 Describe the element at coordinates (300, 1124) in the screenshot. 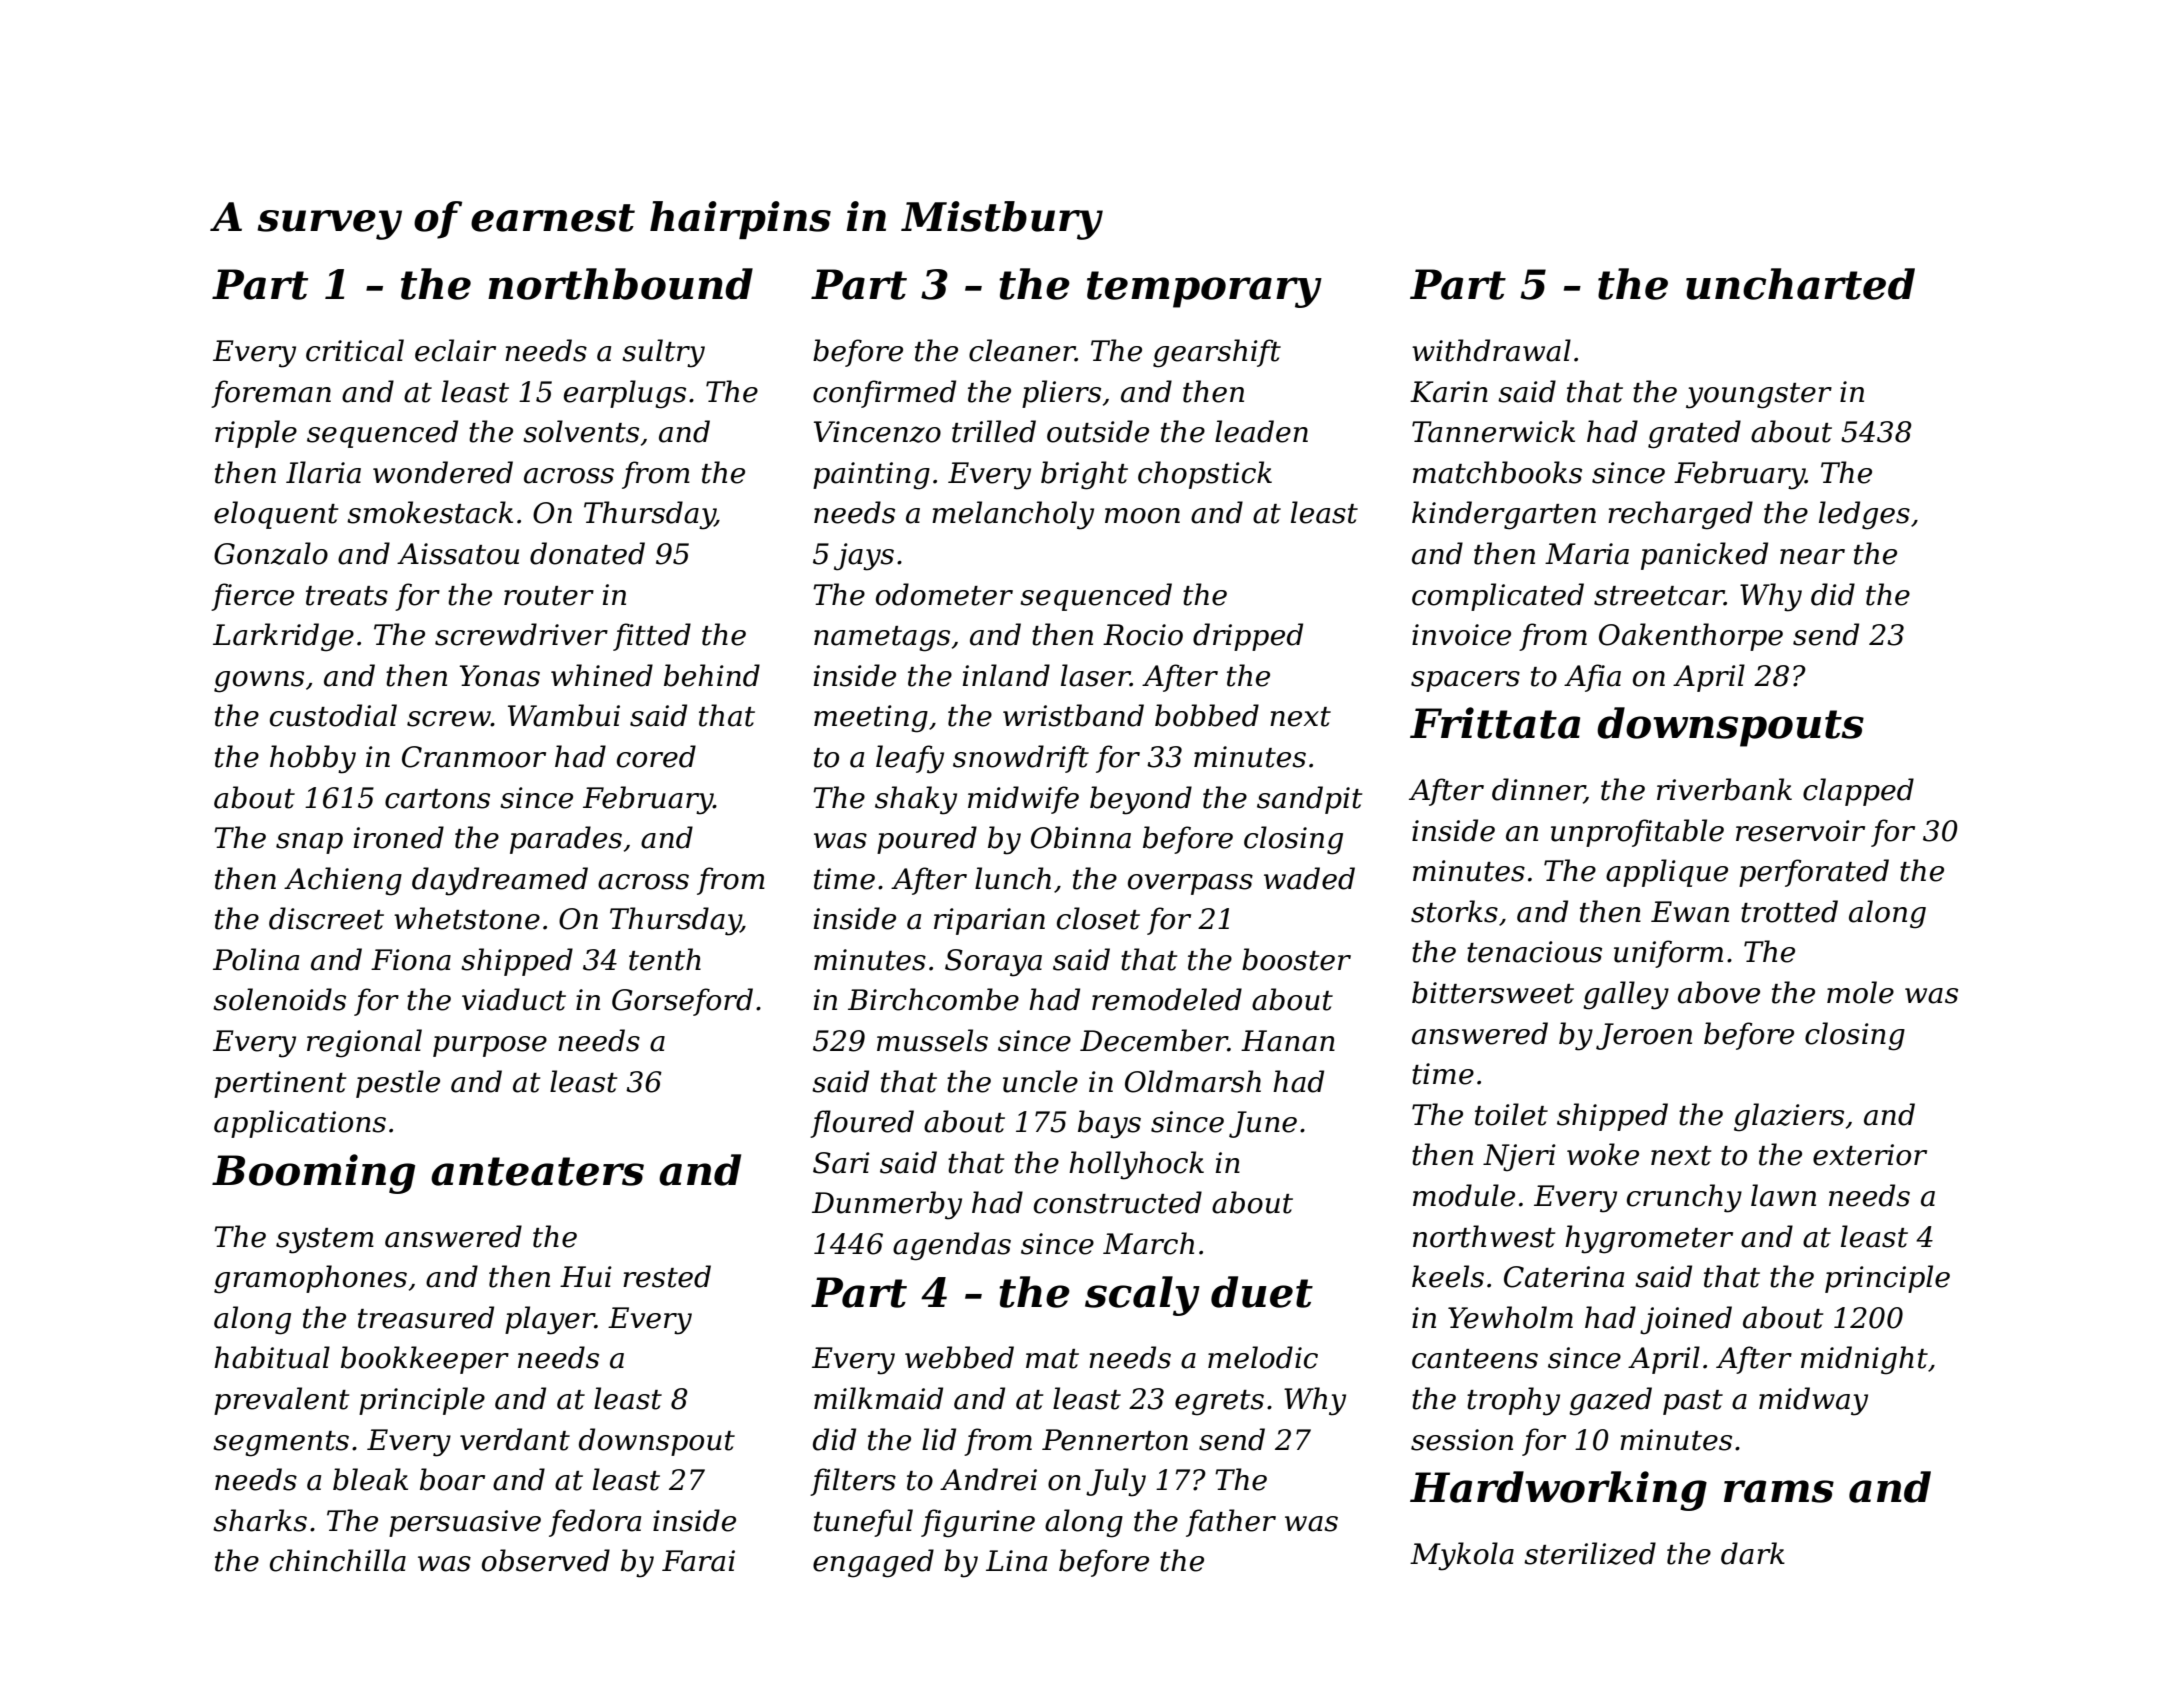

I see `applications` at that location.
